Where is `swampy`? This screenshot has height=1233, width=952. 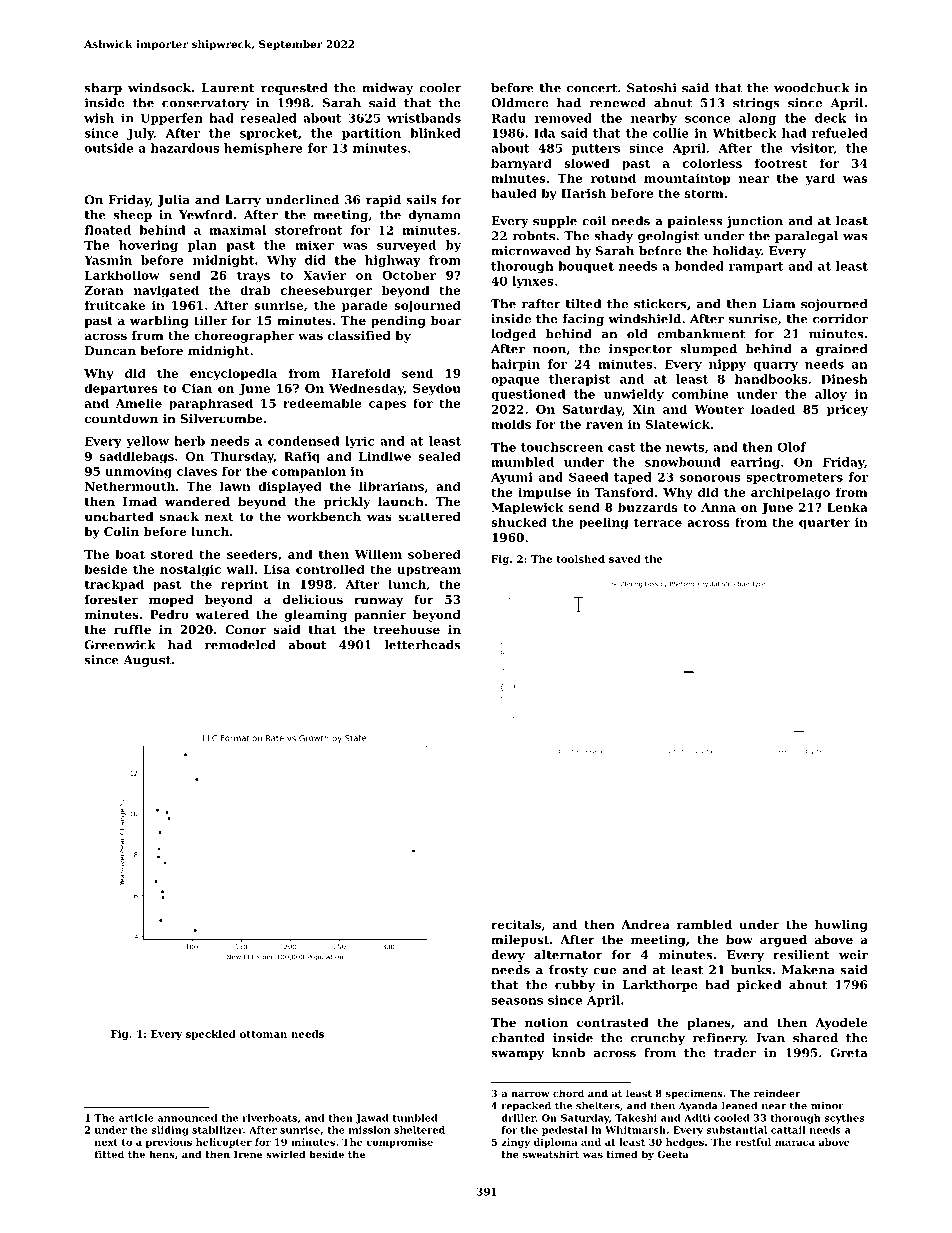 swampy is located at coordinates (517, 1055).
